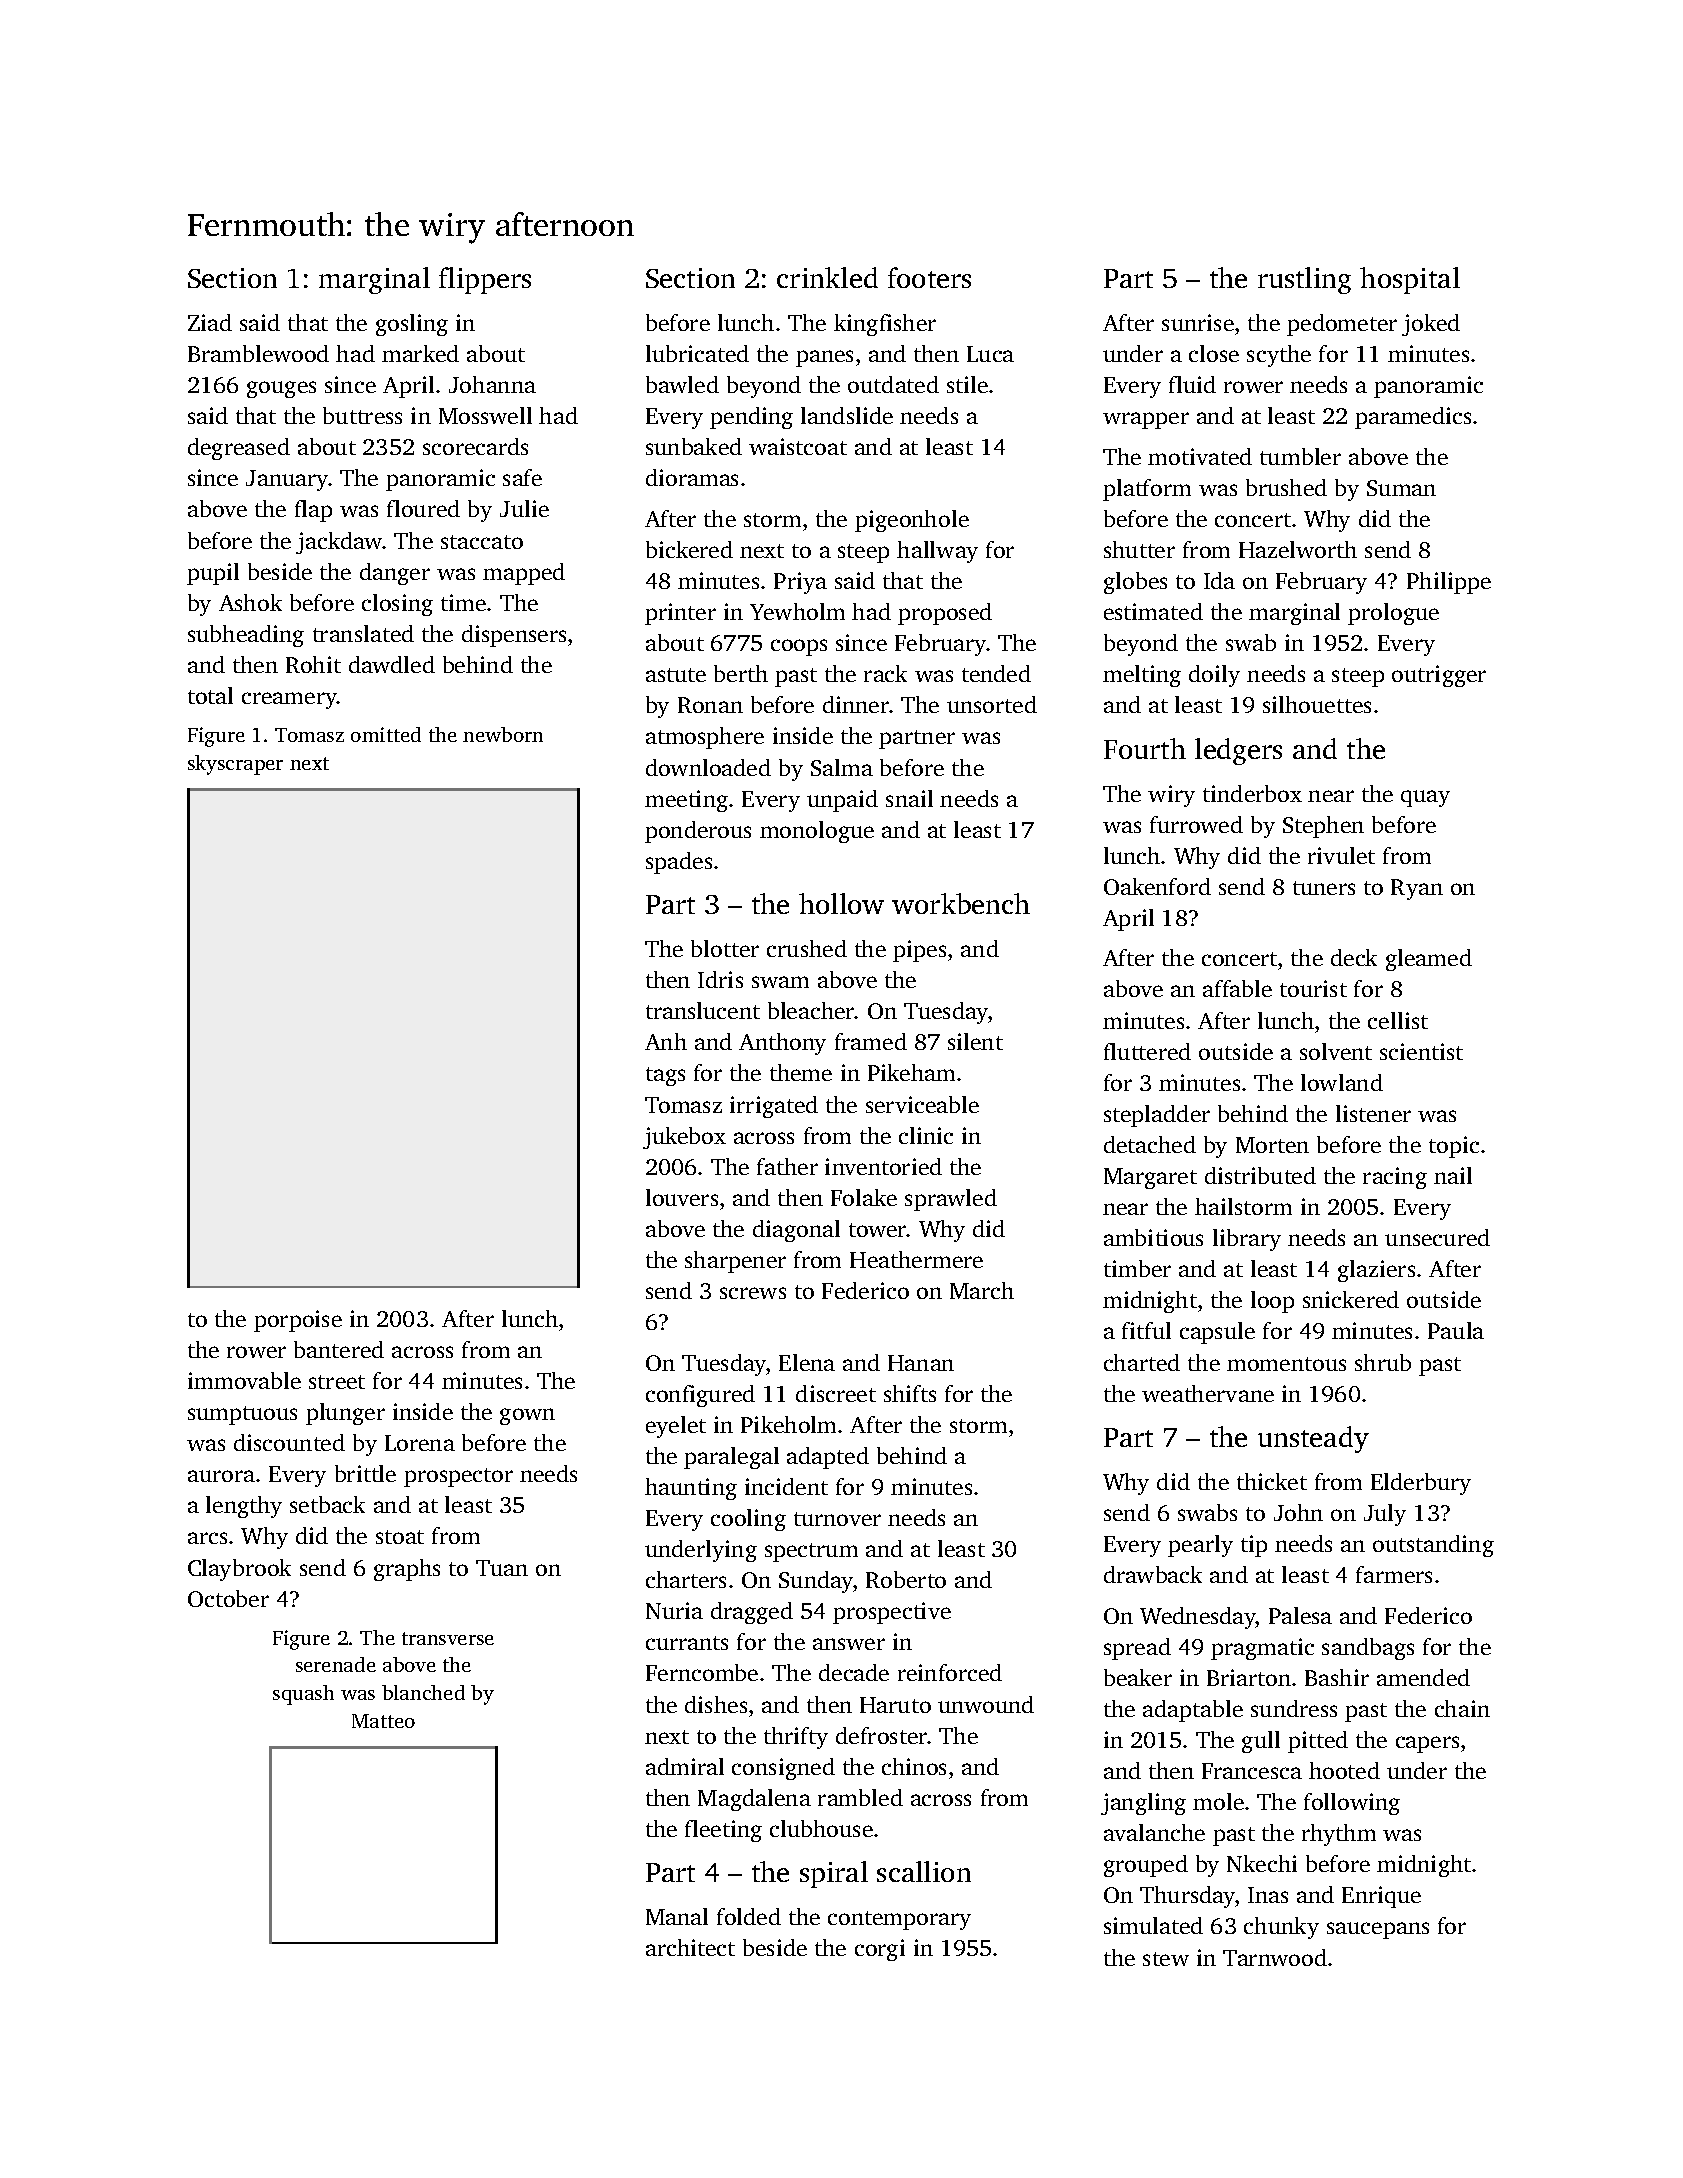 Image resolution: width=1683 pixels, height=2178 pixels. What do you see at coordinates (303, 1695) in the screenshot?
I see `squash` at bounding box center [303, 1695].
